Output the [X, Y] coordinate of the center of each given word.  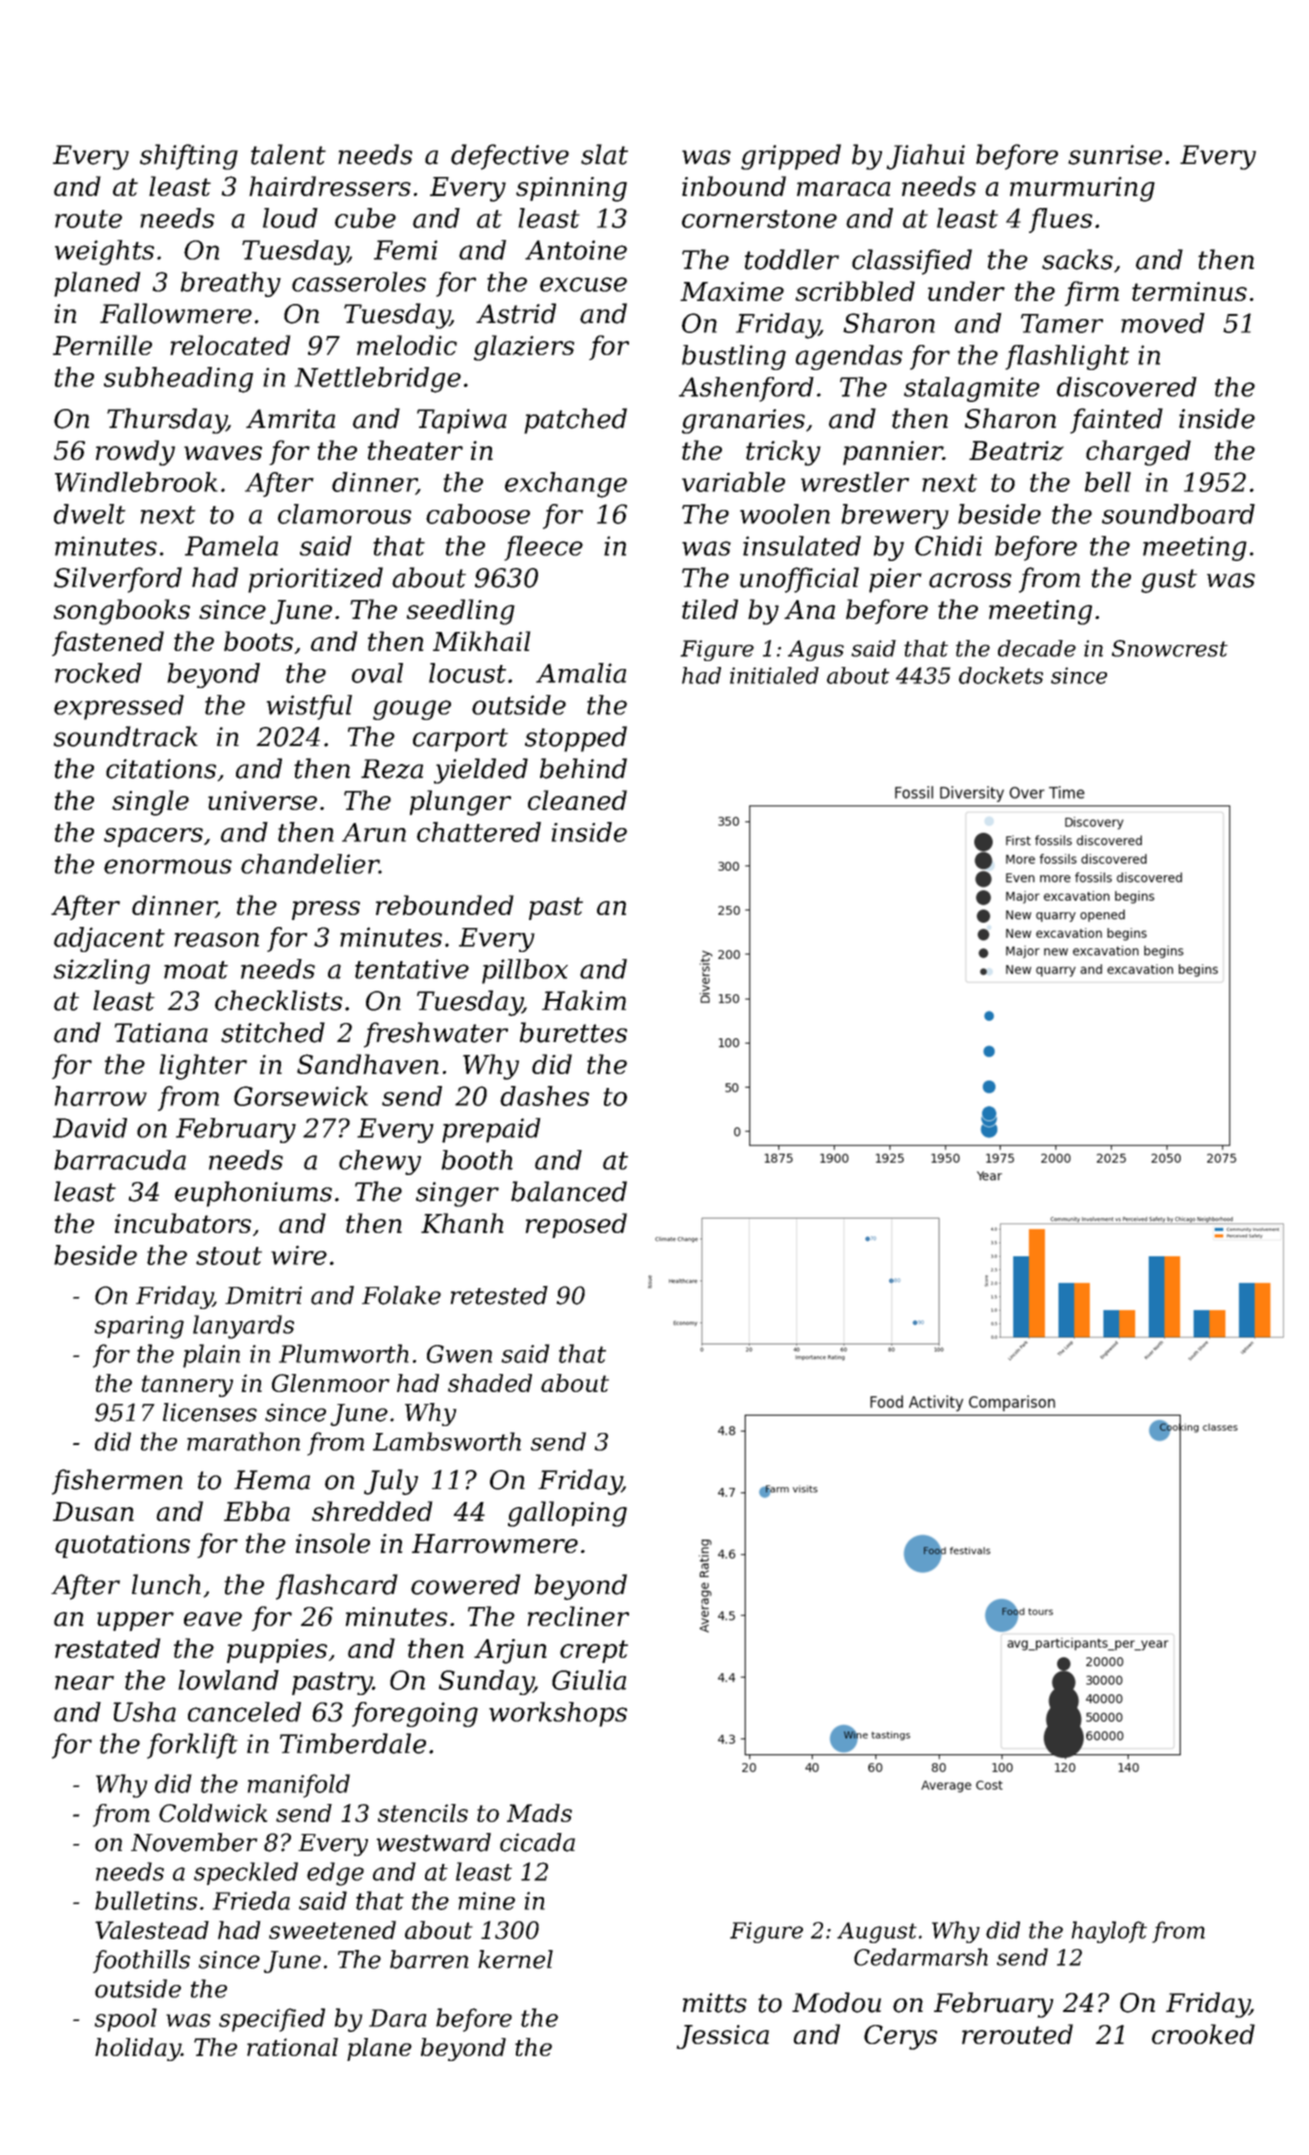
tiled [710, 609]
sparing [139, 1327]
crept [594, 1651]
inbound [734, 186]
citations [161, 769]
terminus [1189, 291]
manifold [299, 1786]
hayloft [1109, 1932]
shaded [490, 1383]
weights [104, 252]
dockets [1001, 675]
